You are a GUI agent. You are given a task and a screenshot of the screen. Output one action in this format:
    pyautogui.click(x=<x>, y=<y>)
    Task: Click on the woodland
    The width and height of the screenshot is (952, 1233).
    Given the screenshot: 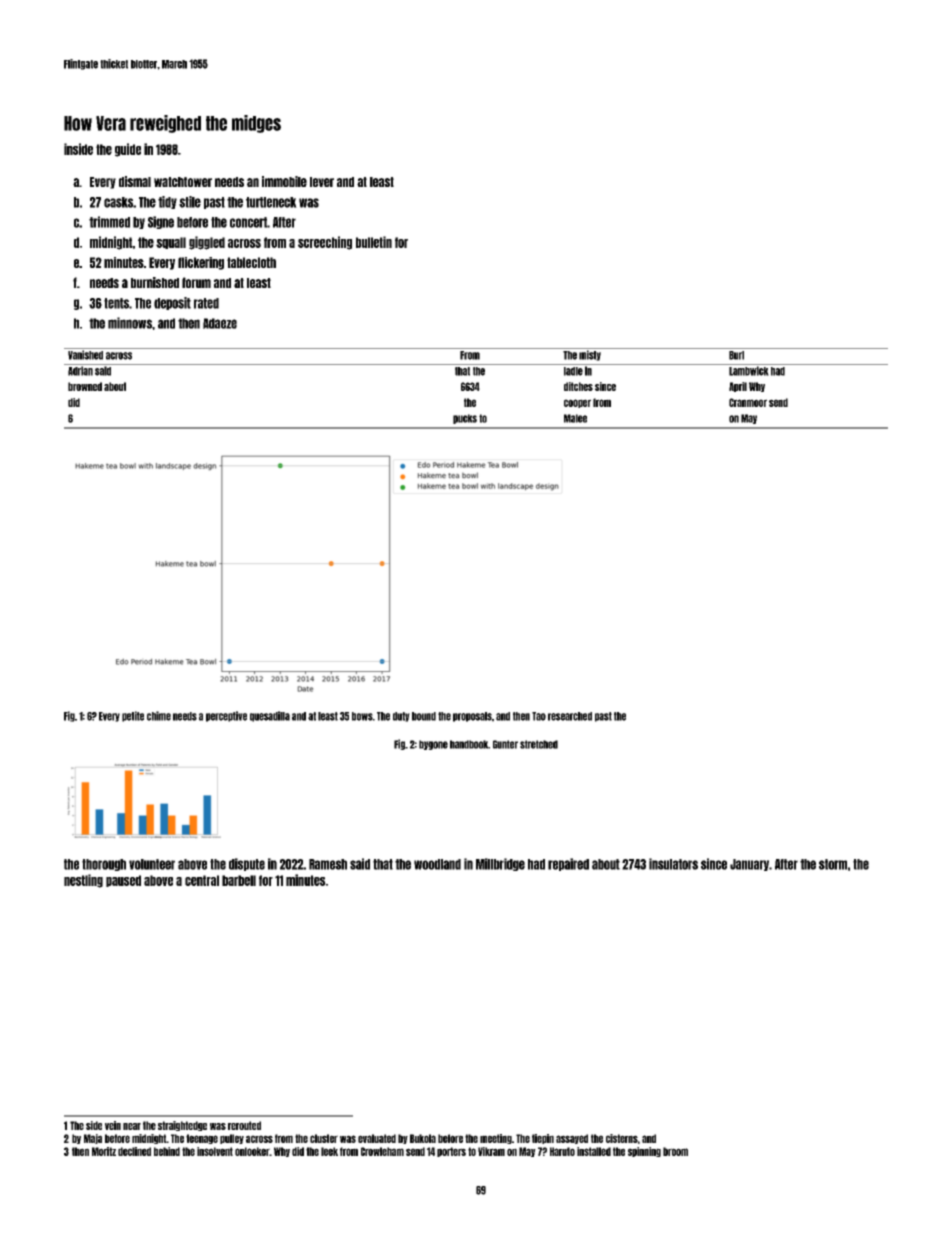 What is the action you would take?
    pyautogui.click(x=437, y=864)
